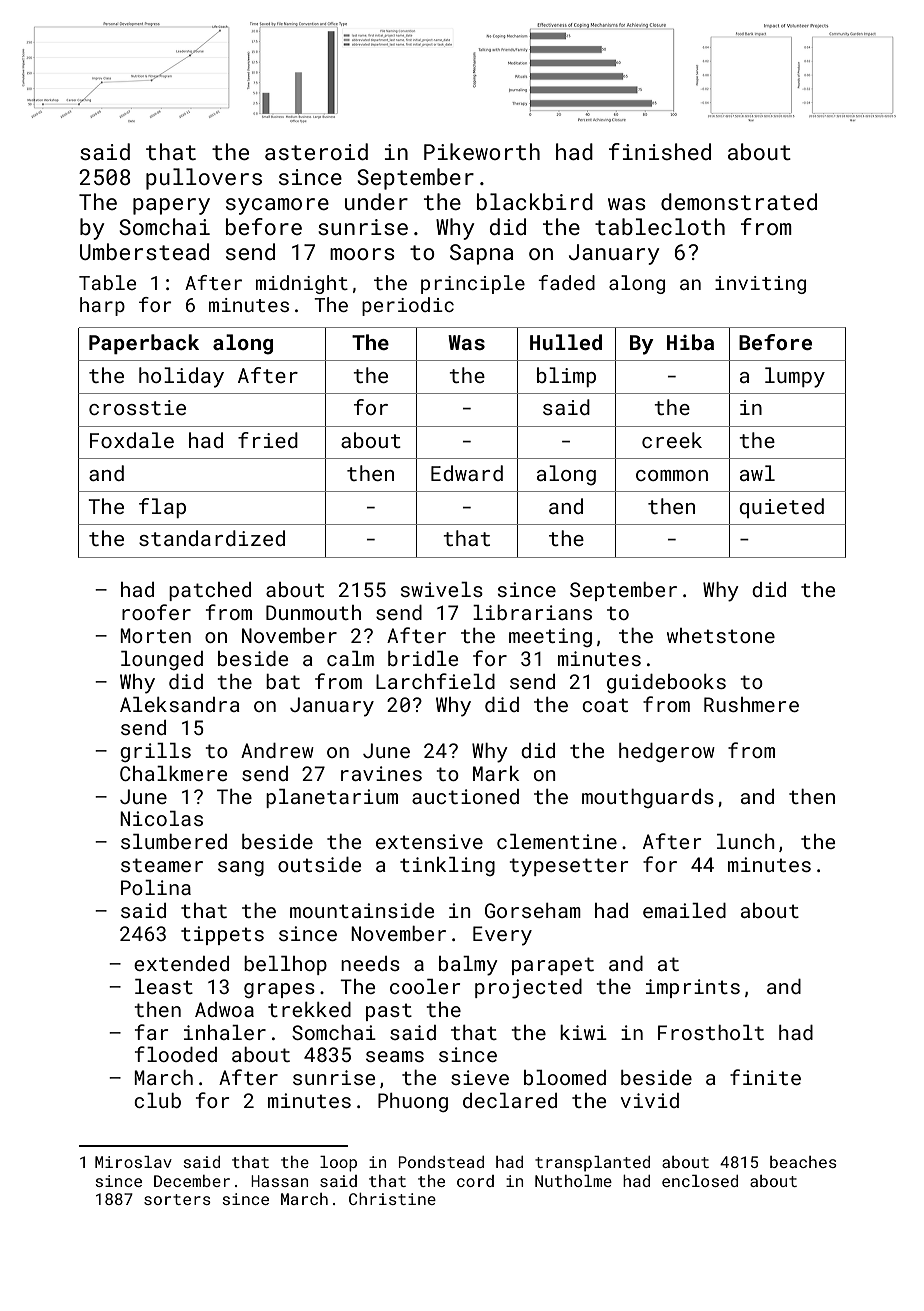 Image resolution: width=924 pixels, height=1311 pixels. What do you see at coordinates (222, 935) in the image?
I see `tippets` at bounding box center [222, 935].
